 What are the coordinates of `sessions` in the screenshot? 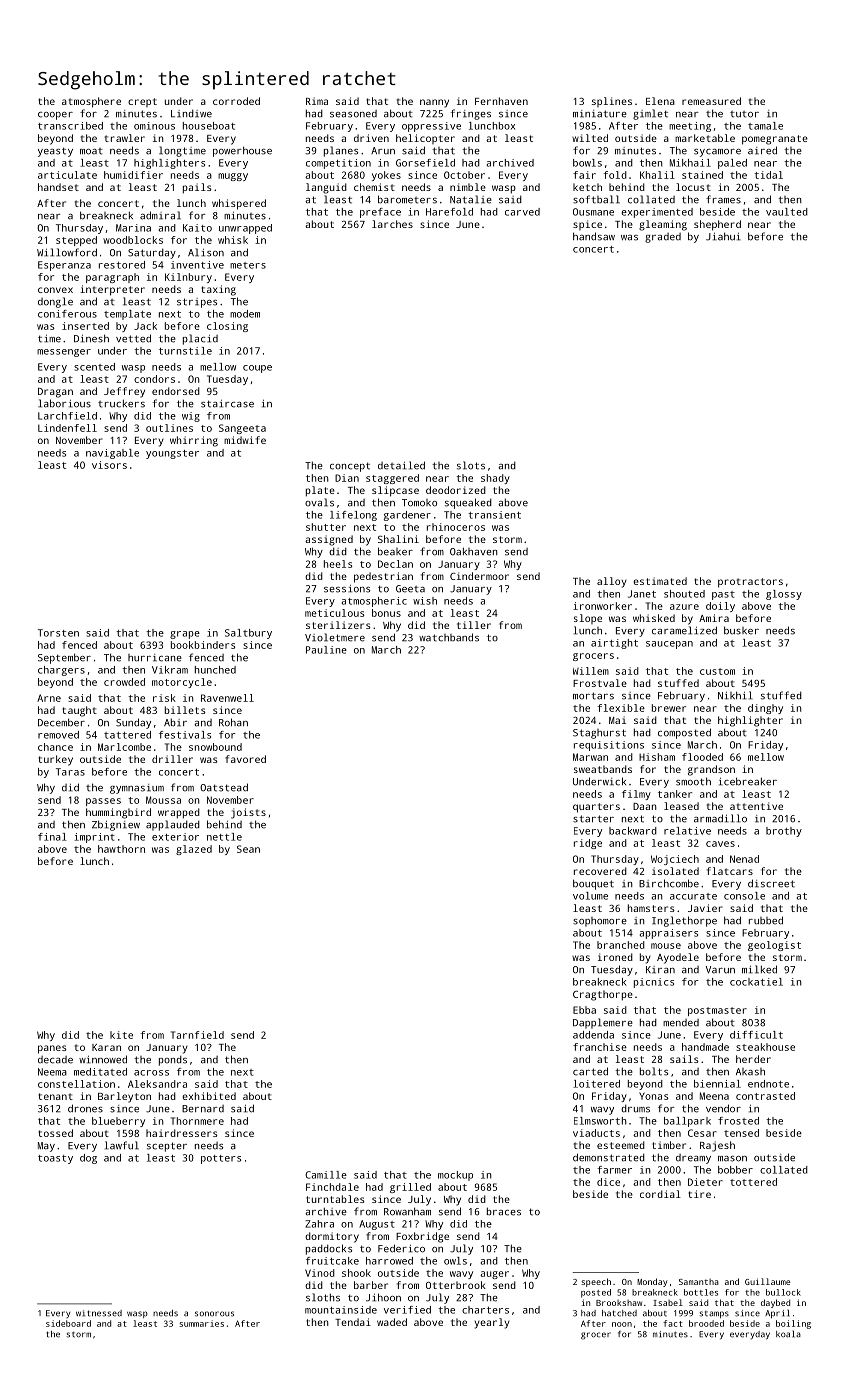 It's located at (347, 589).
